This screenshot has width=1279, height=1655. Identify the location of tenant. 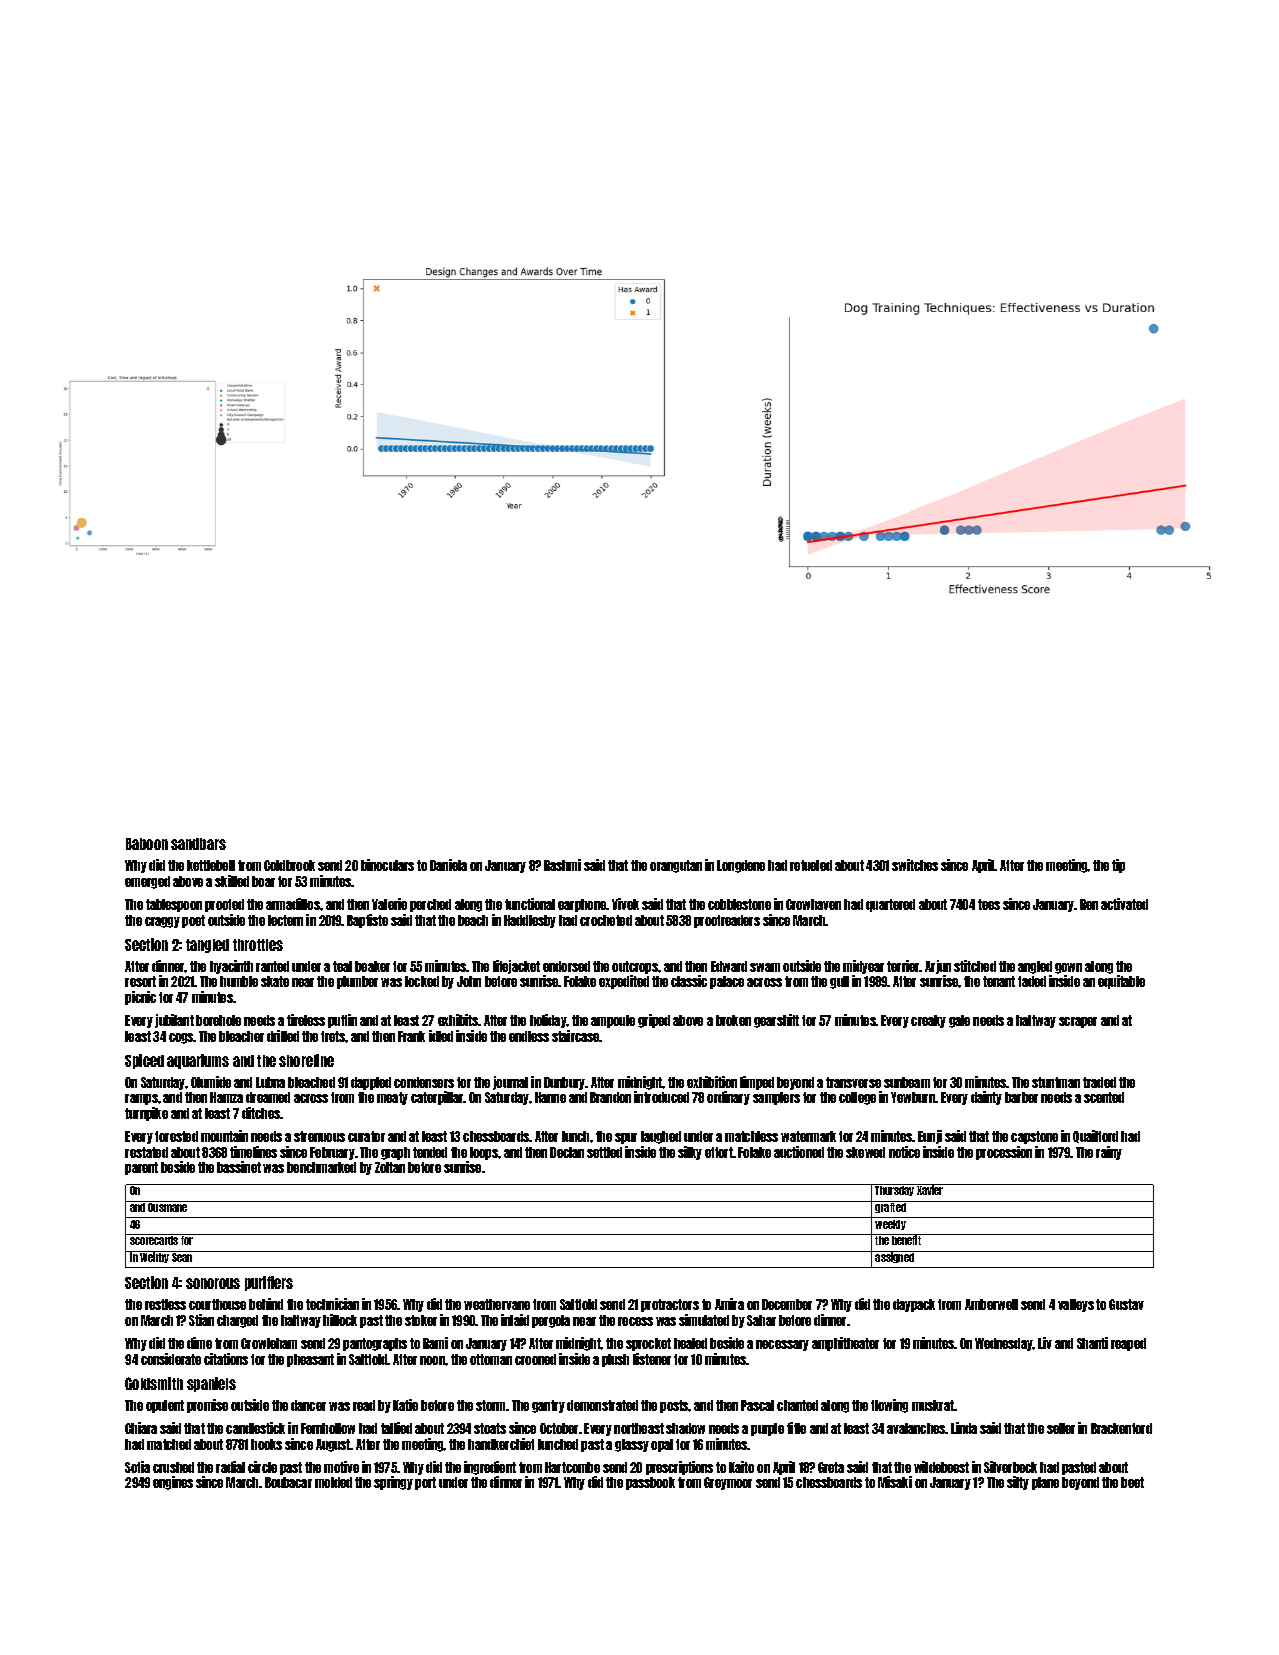
(999, 981).
